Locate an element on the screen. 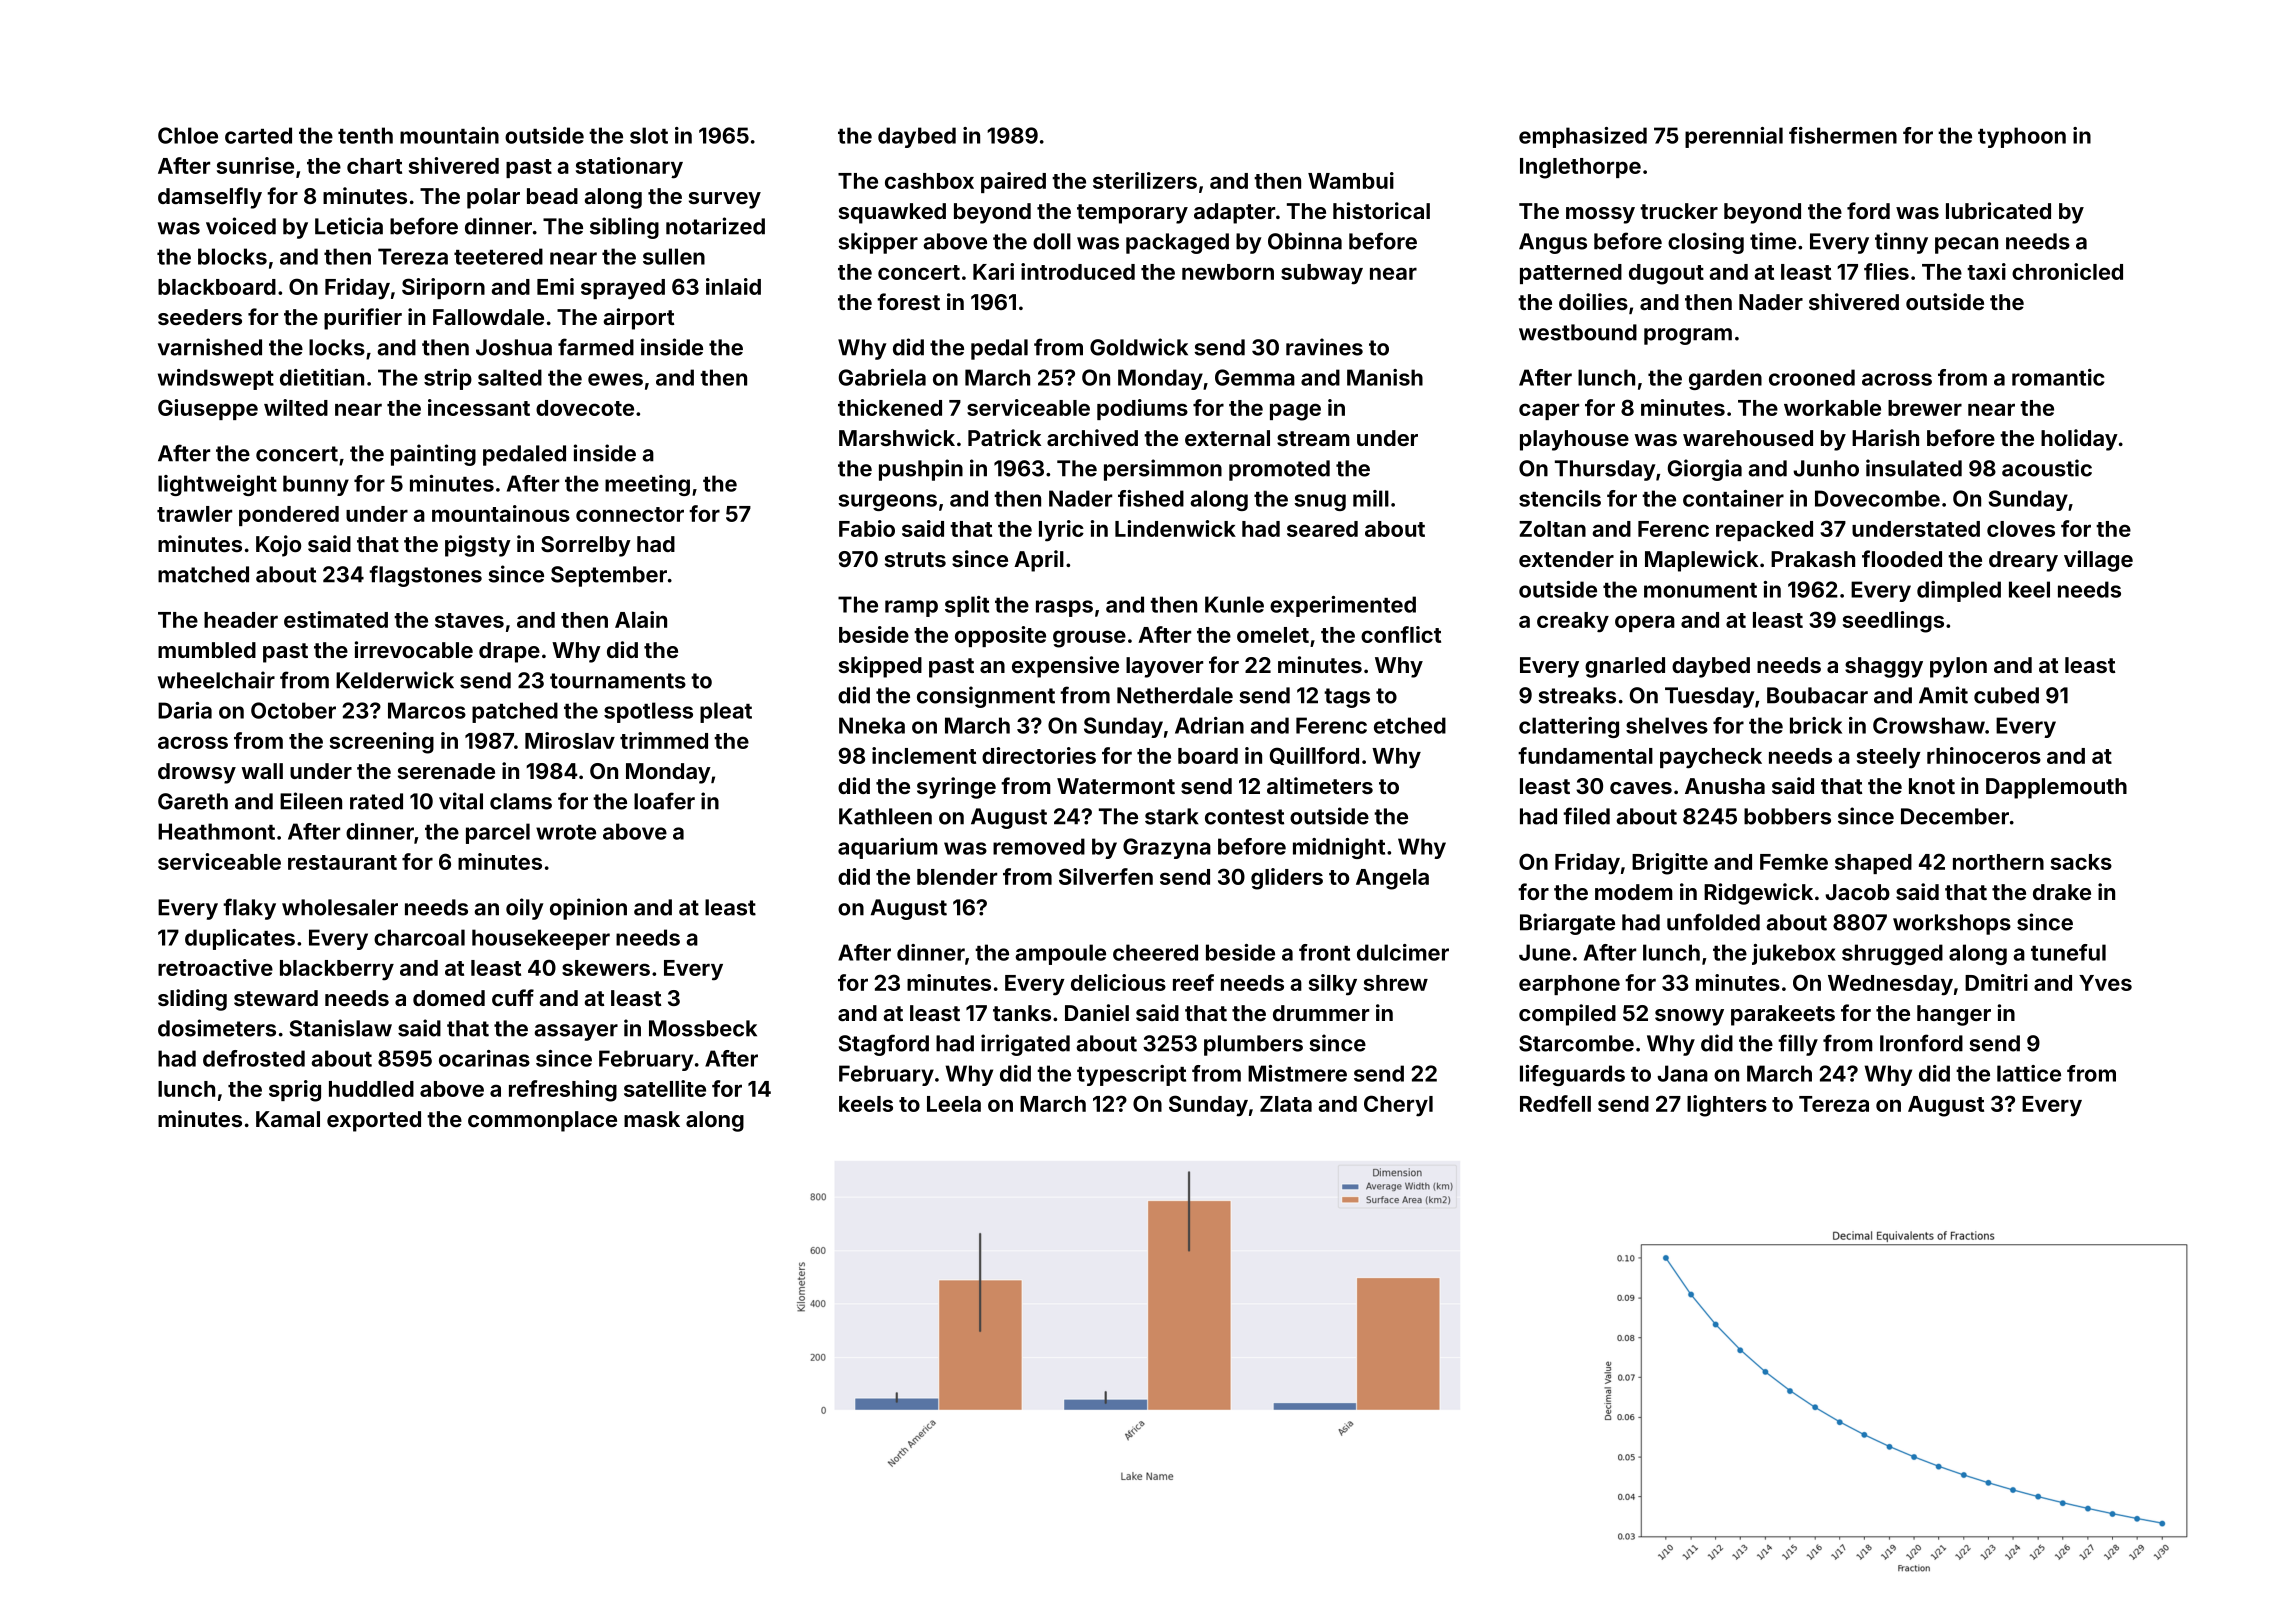  emphasized is located at coordinates (1583, 137).
